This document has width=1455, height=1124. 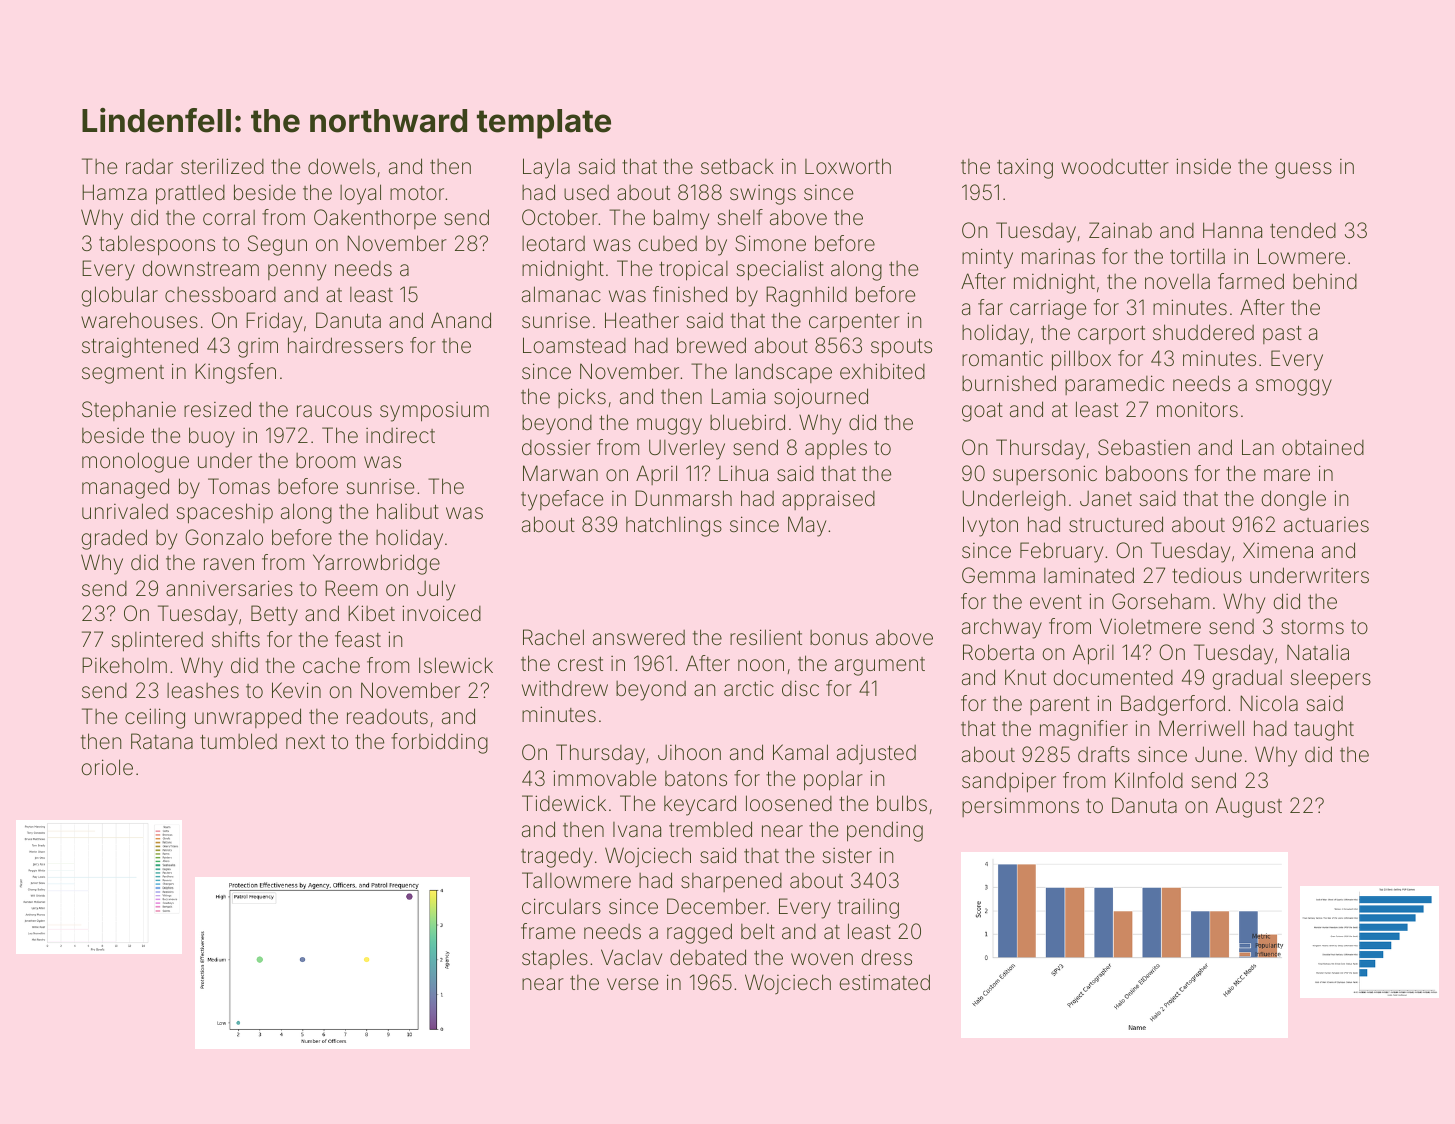 I want to click on Simone, so click(x=770, y=243).
